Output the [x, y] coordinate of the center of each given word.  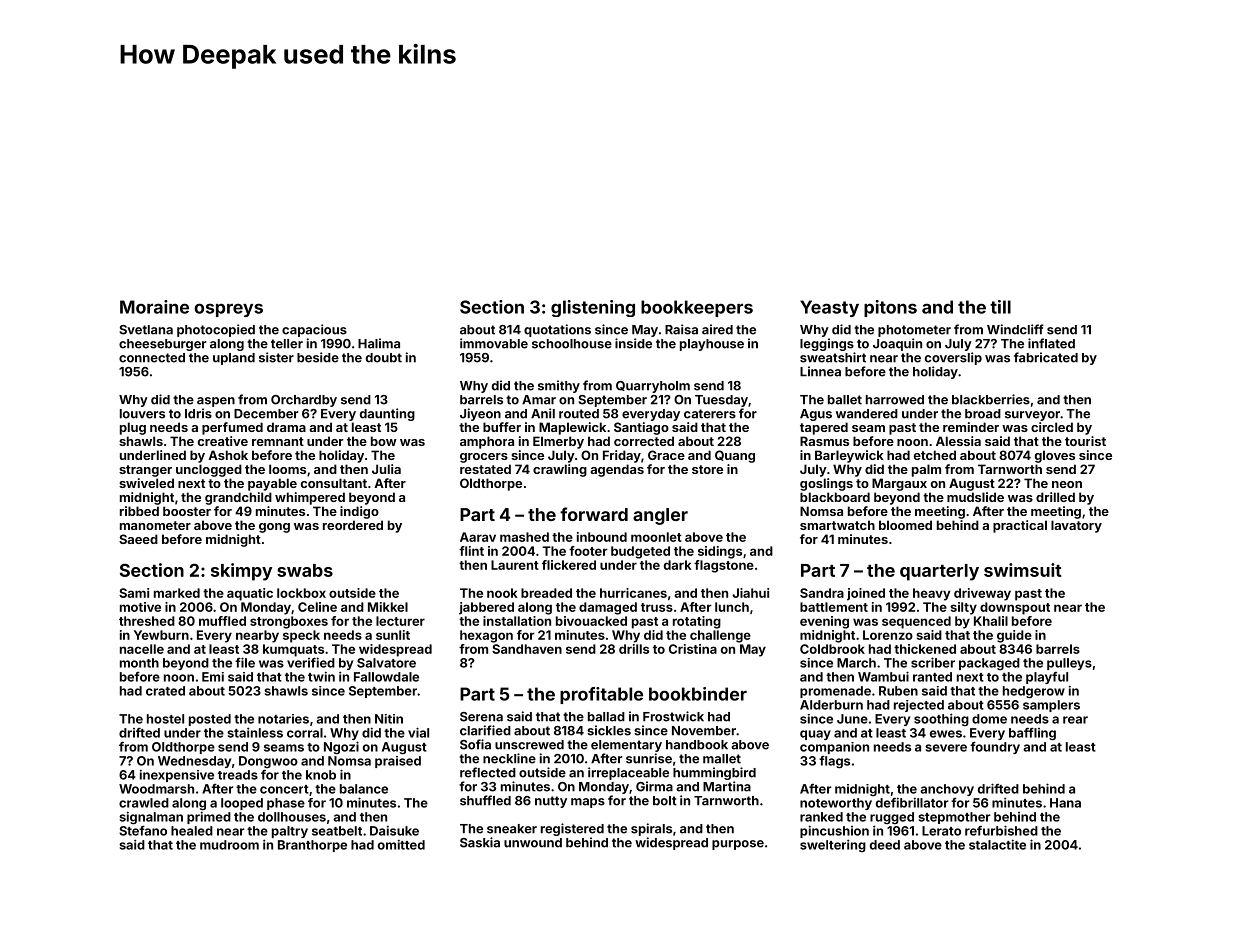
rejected [919, 706]
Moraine [154, 307]
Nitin [389, 719]
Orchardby [304, 401]
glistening [593, 308]
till [1000, 307]
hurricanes [633, 593]
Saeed [138, 539]
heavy [932, 594]
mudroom [229, 845]
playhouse [712, 345]
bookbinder [698, 694]
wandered [867, 414]
